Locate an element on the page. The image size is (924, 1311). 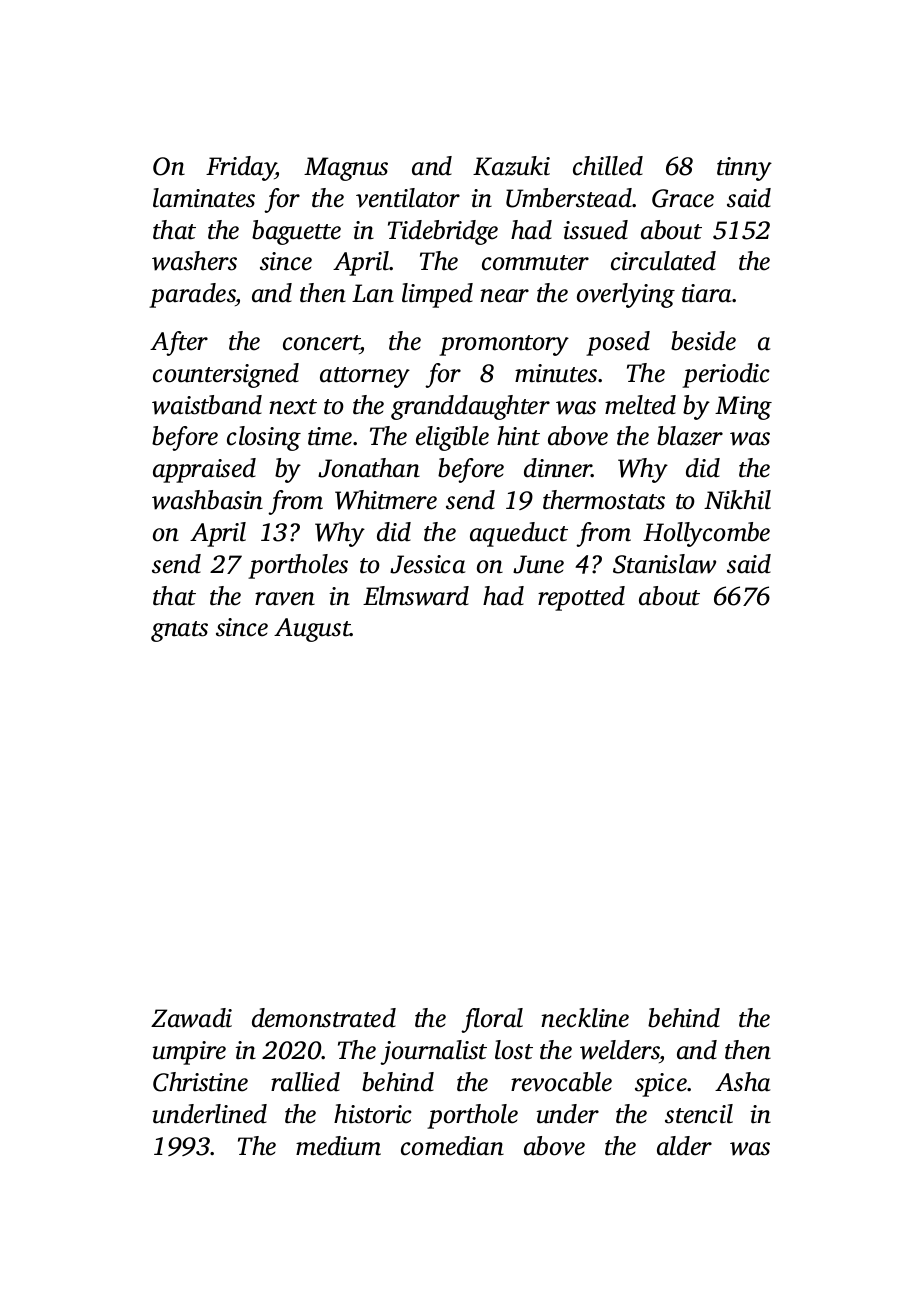
Asha is located at coordinates (742, 1082).
